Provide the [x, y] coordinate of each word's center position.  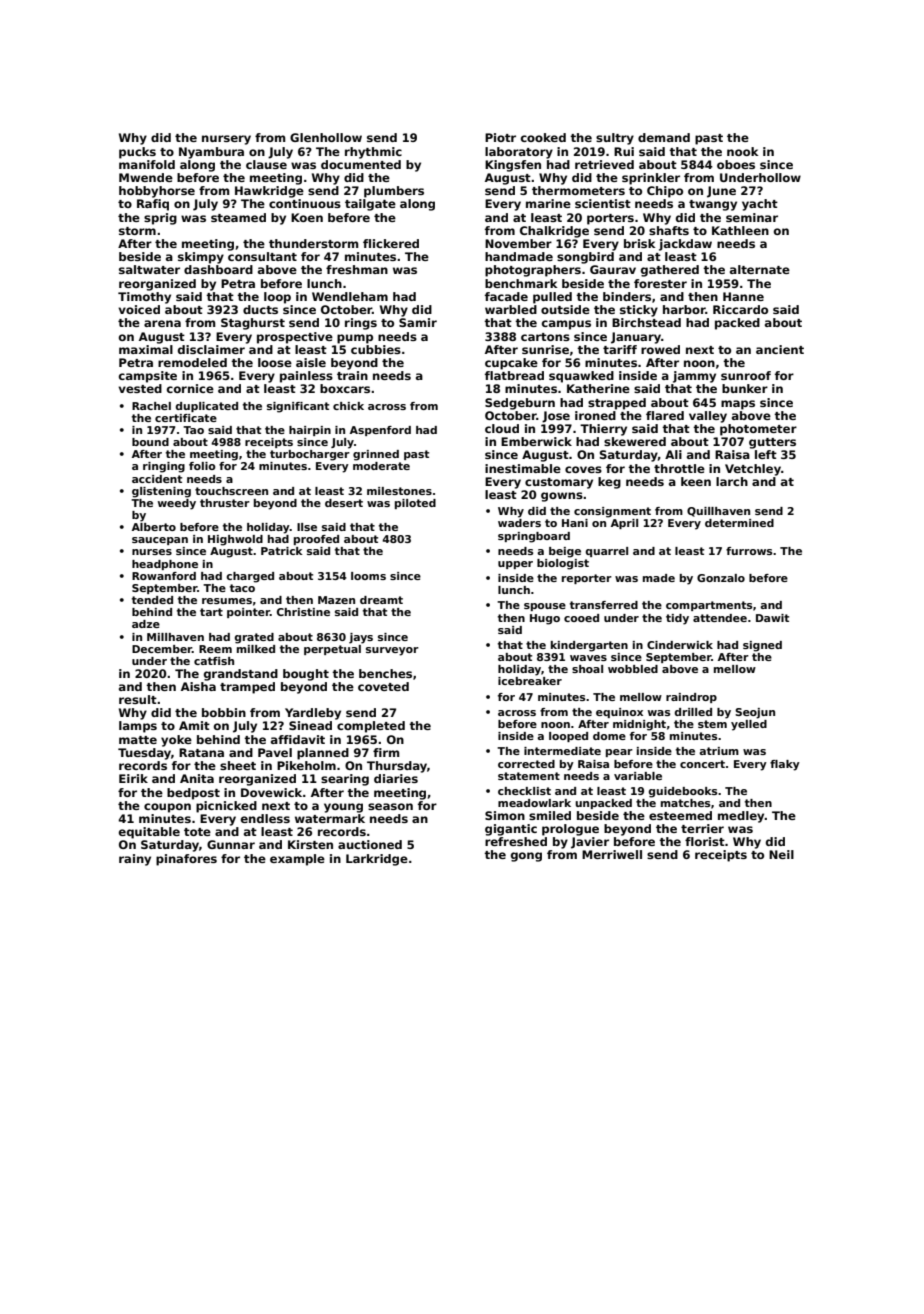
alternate [760, 269]
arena [162, 323]
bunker [745, 388]
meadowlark [534, 803]
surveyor [392, 651]
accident [157, 479]
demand [664, 137]
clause [266, 164]
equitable [149, 833]
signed [762, 646]
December [162, 649]
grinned [376, 455]
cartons [545, 337]
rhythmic [373, 153]
